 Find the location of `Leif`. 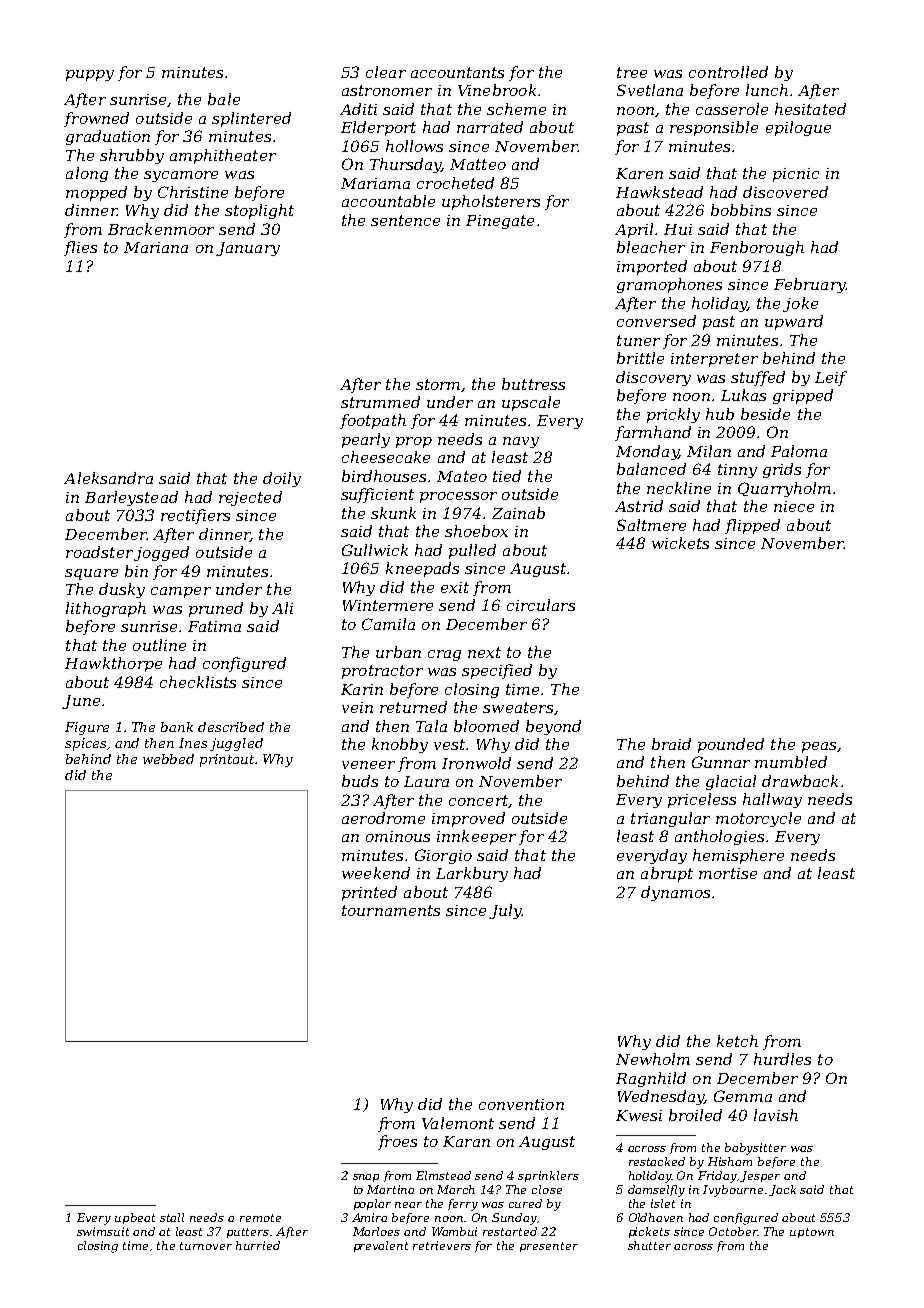

Leif is located at coordinates (831, 378).
